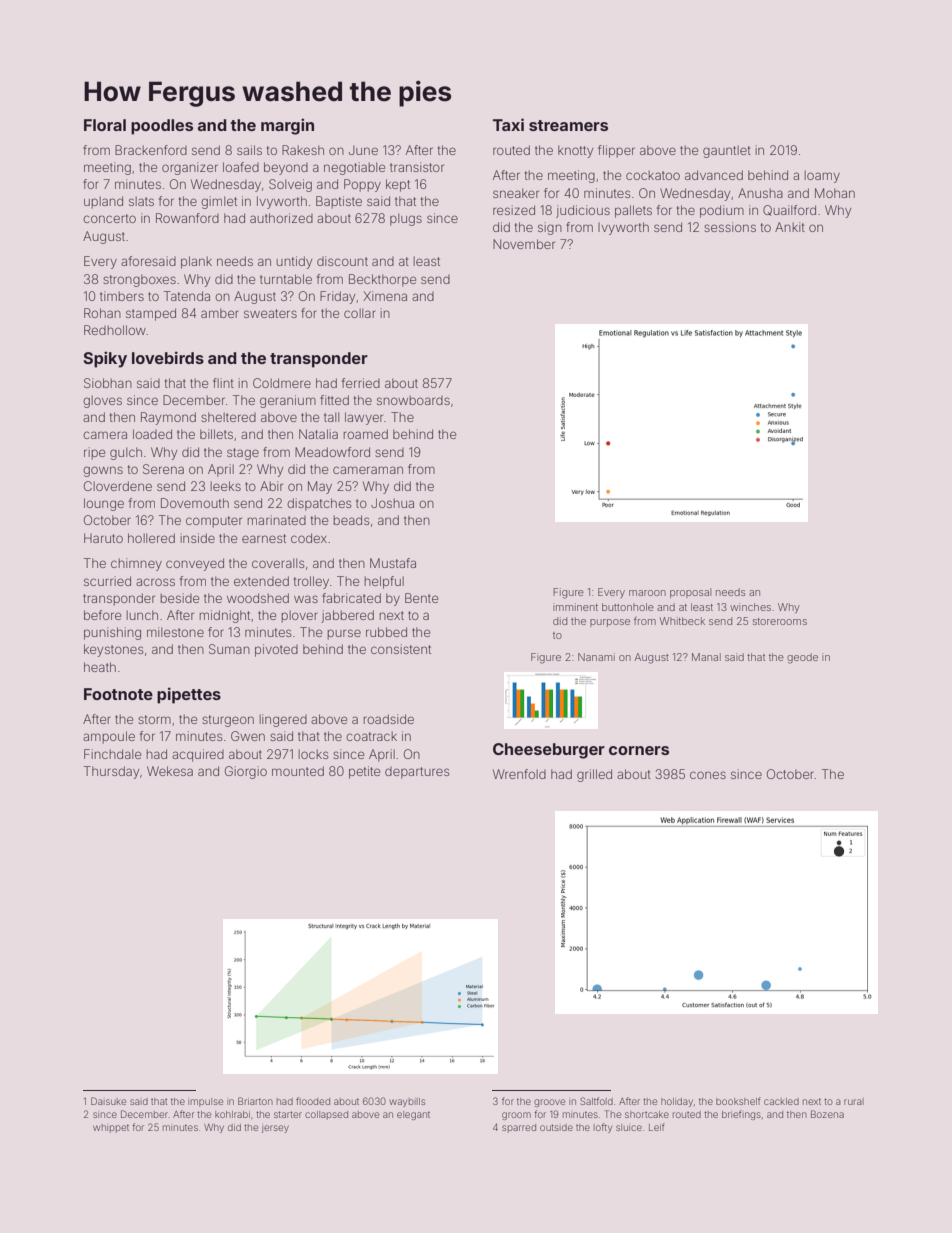 The width and height of the screenshot is (952, 1233). I want to click on Taxi, so click(508, 124).
